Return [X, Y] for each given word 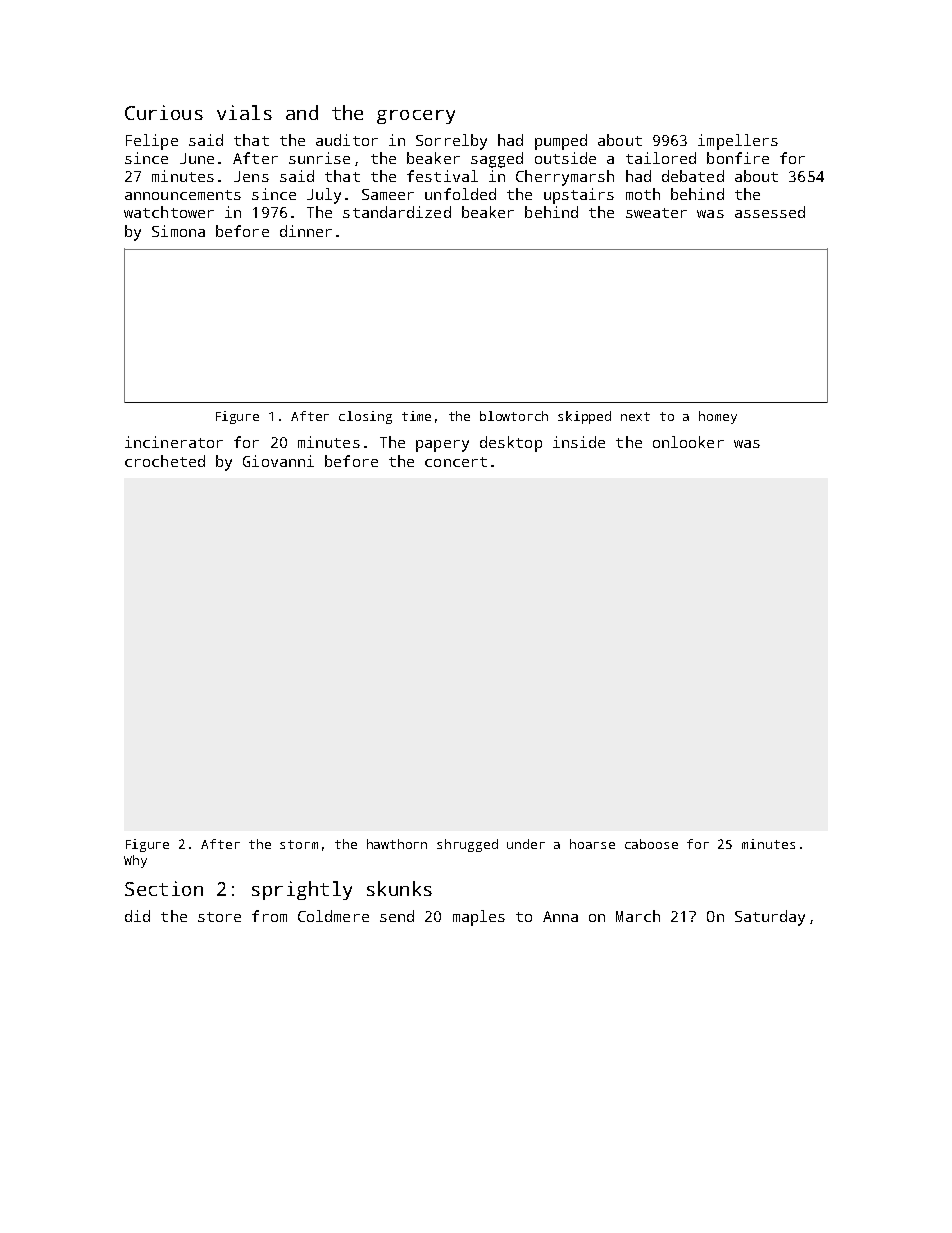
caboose [651, 844]
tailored [661, 158]
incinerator [174, 442]
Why [135, 861]
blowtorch [514, 416]
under [526, 844]
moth [643, 194]
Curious [164, 112]
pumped [561, 142]
